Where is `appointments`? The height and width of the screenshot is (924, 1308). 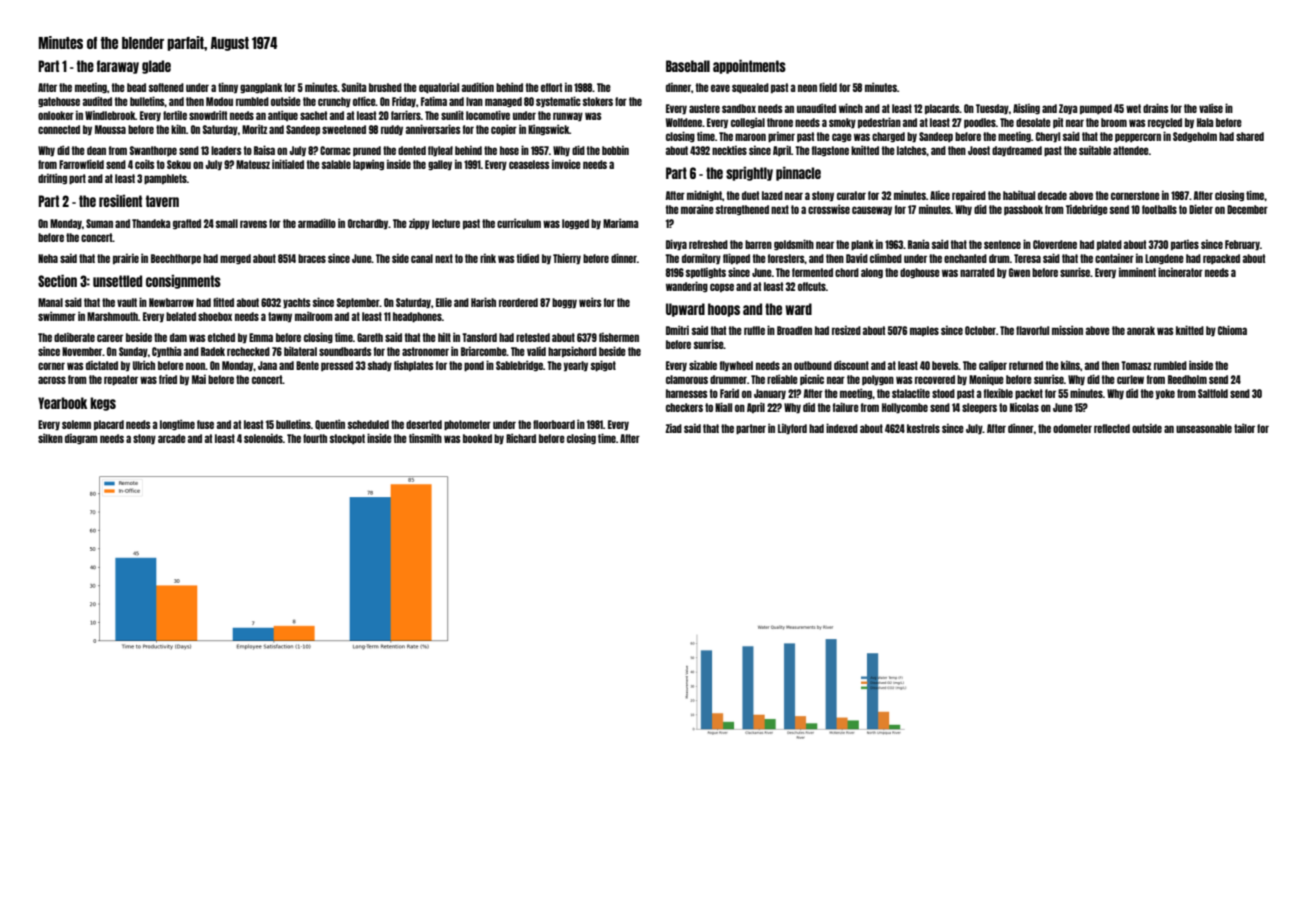 appointments is located at coordinates (749, 67).
